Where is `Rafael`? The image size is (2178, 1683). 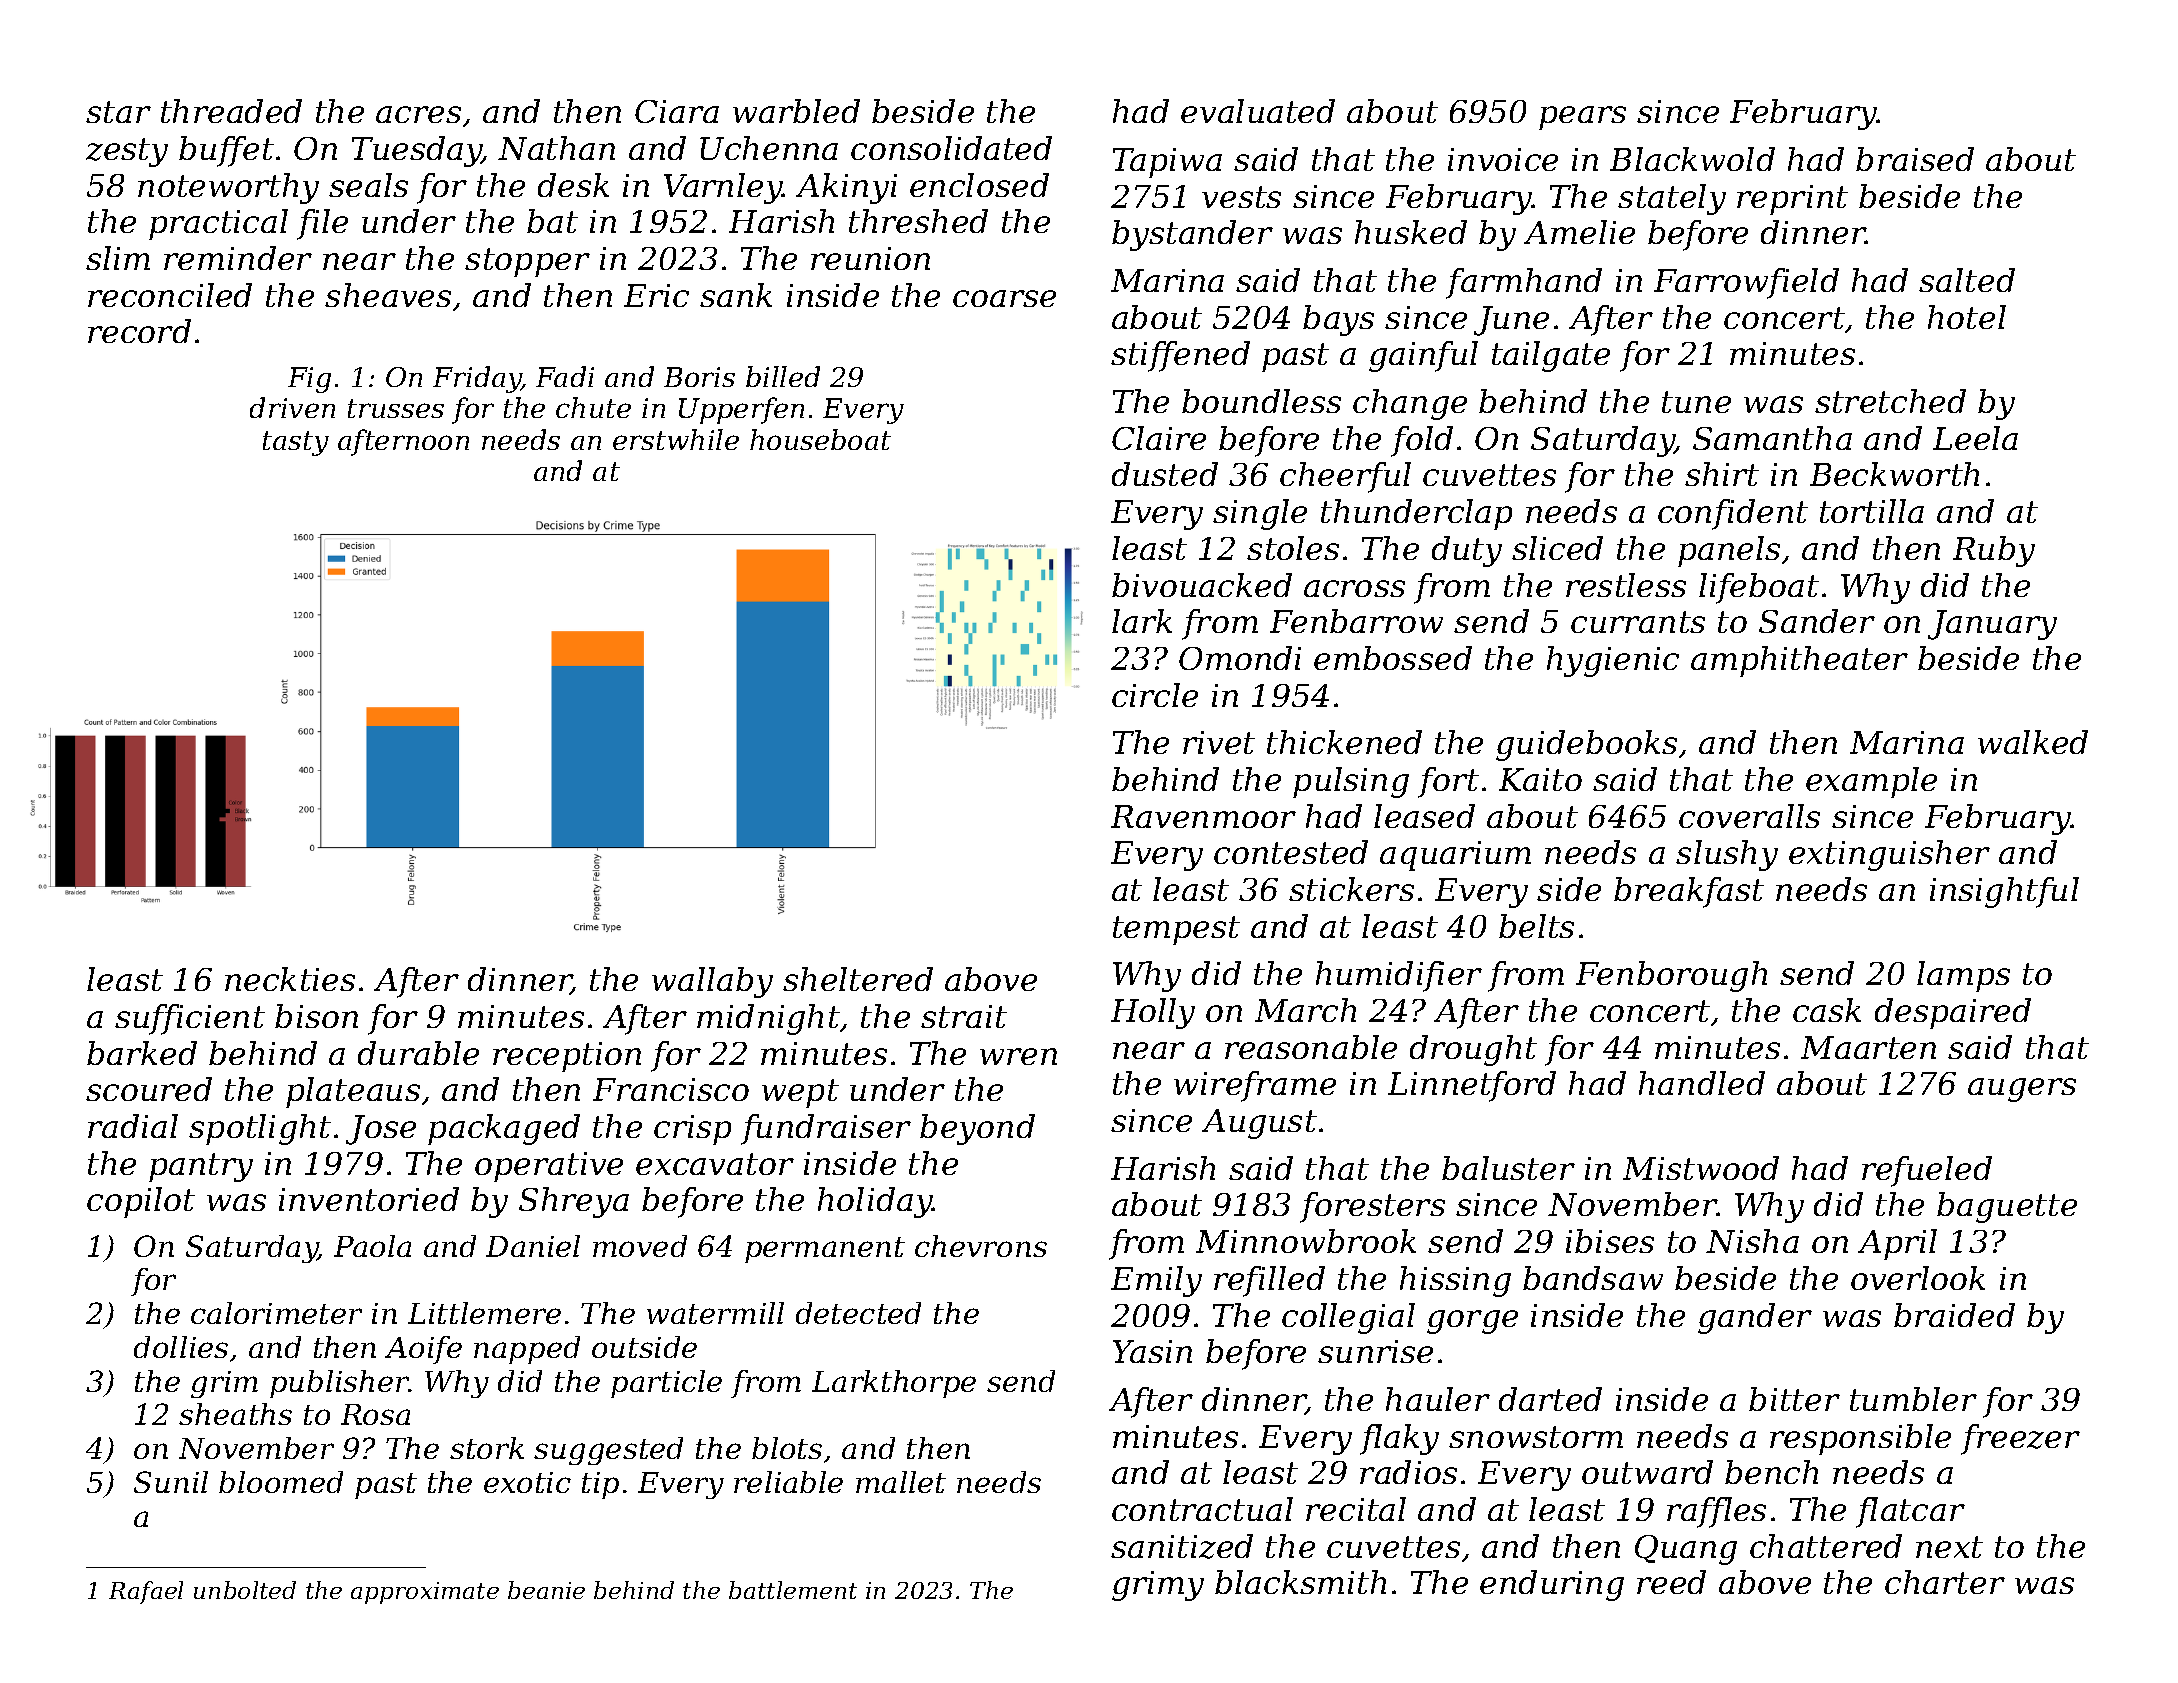
Rafael is located at coordinates (146, 1592).
